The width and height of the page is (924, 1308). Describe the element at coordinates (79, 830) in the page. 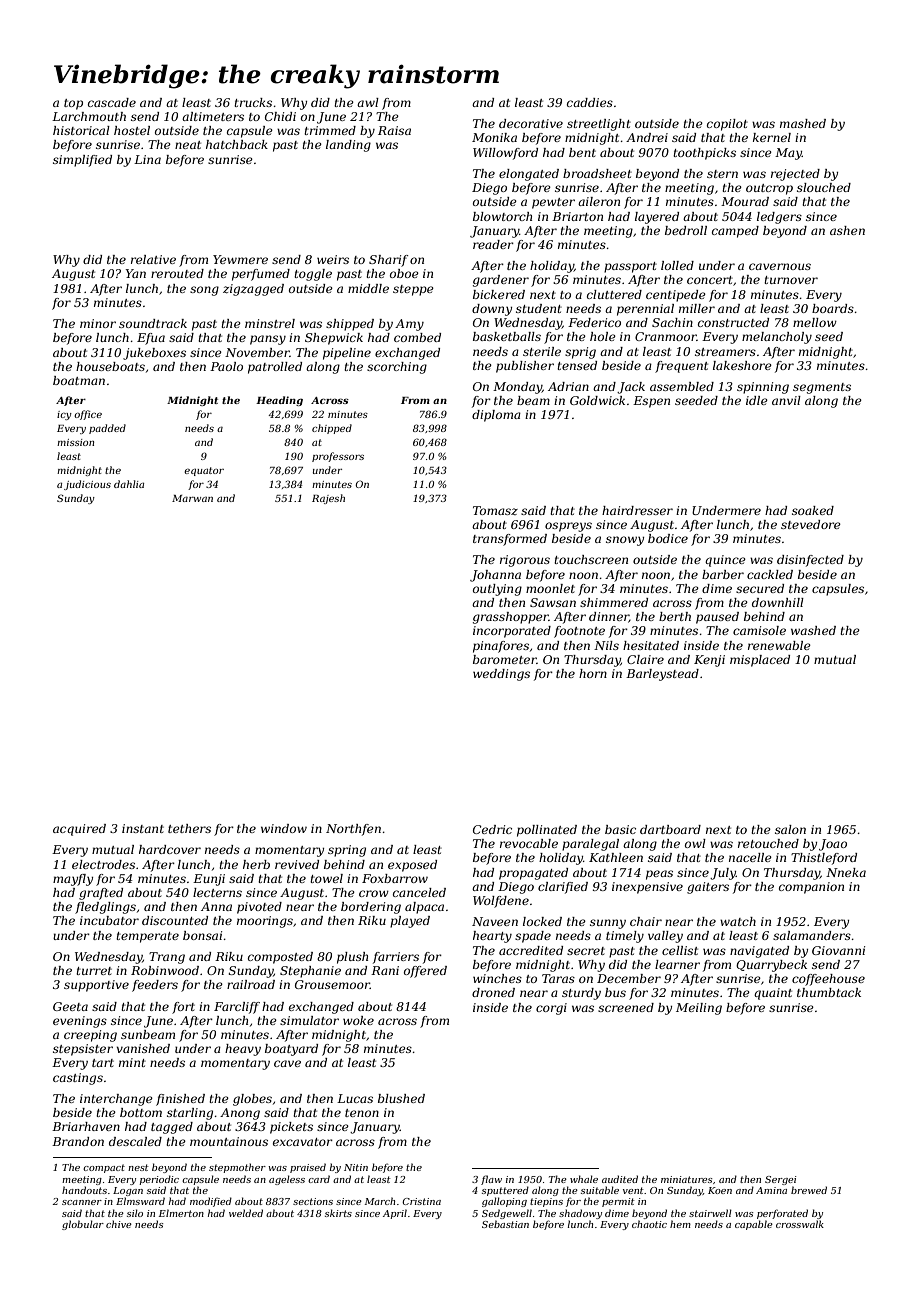

I see `acquired` at that location.
